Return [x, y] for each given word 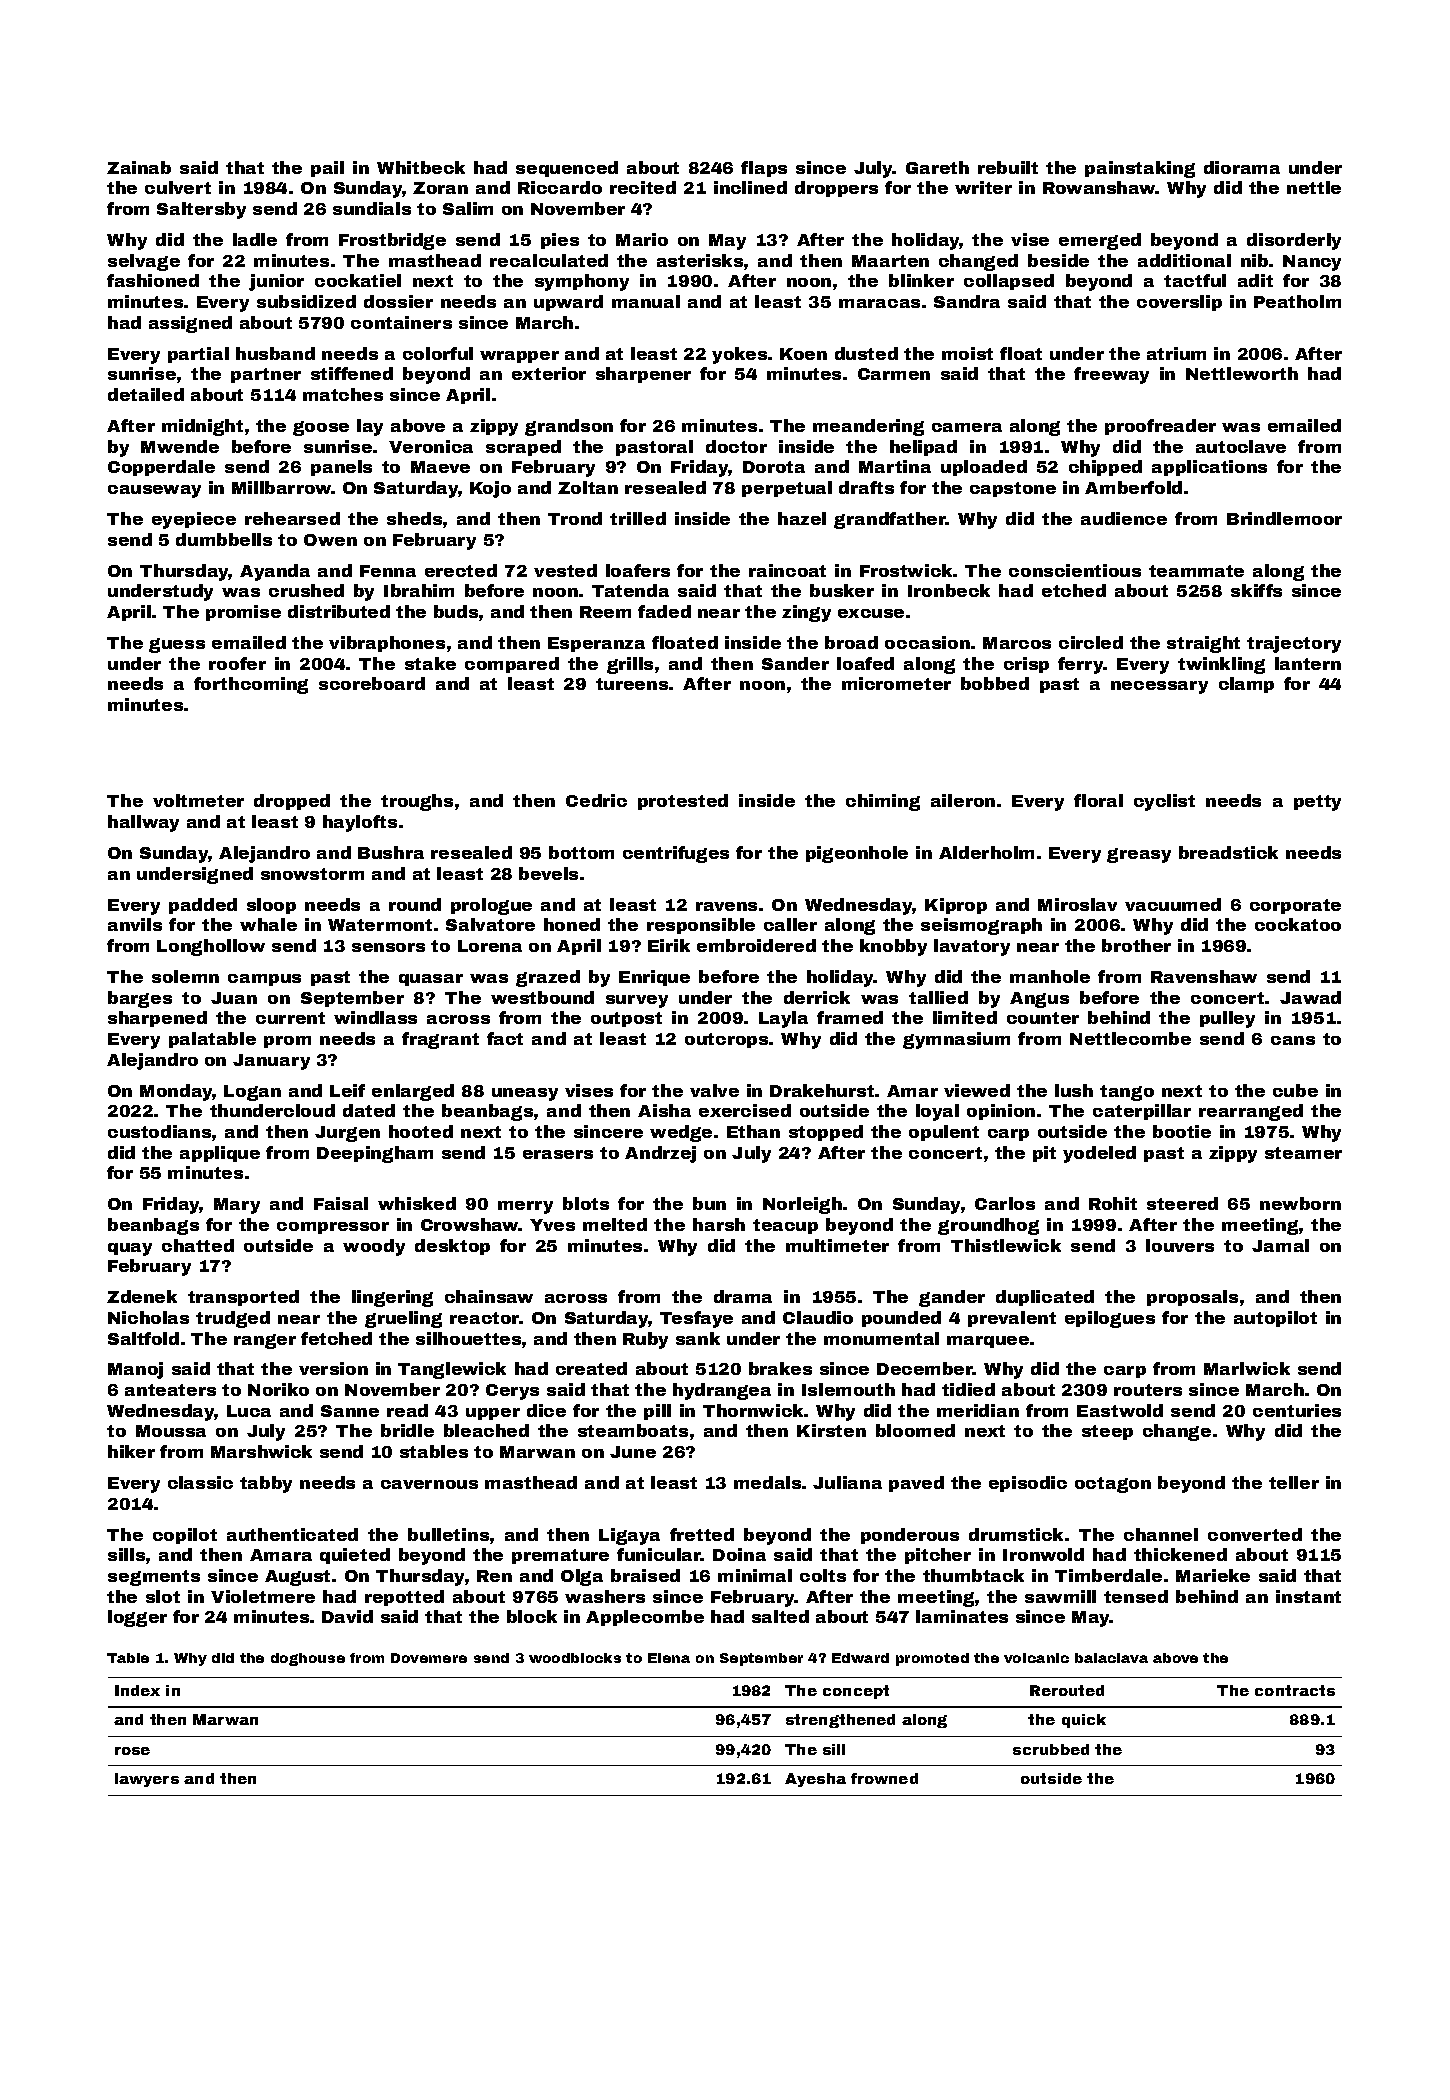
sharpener [643, 375]
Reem [605, 612]
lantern [1308, 663]
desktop [452, 1247]
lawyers [147, 1780]
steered [1182, 1203]
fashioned [153, 280]
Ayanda [275, 572]
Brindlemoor [1284, 518]
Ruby [645, 1340]
